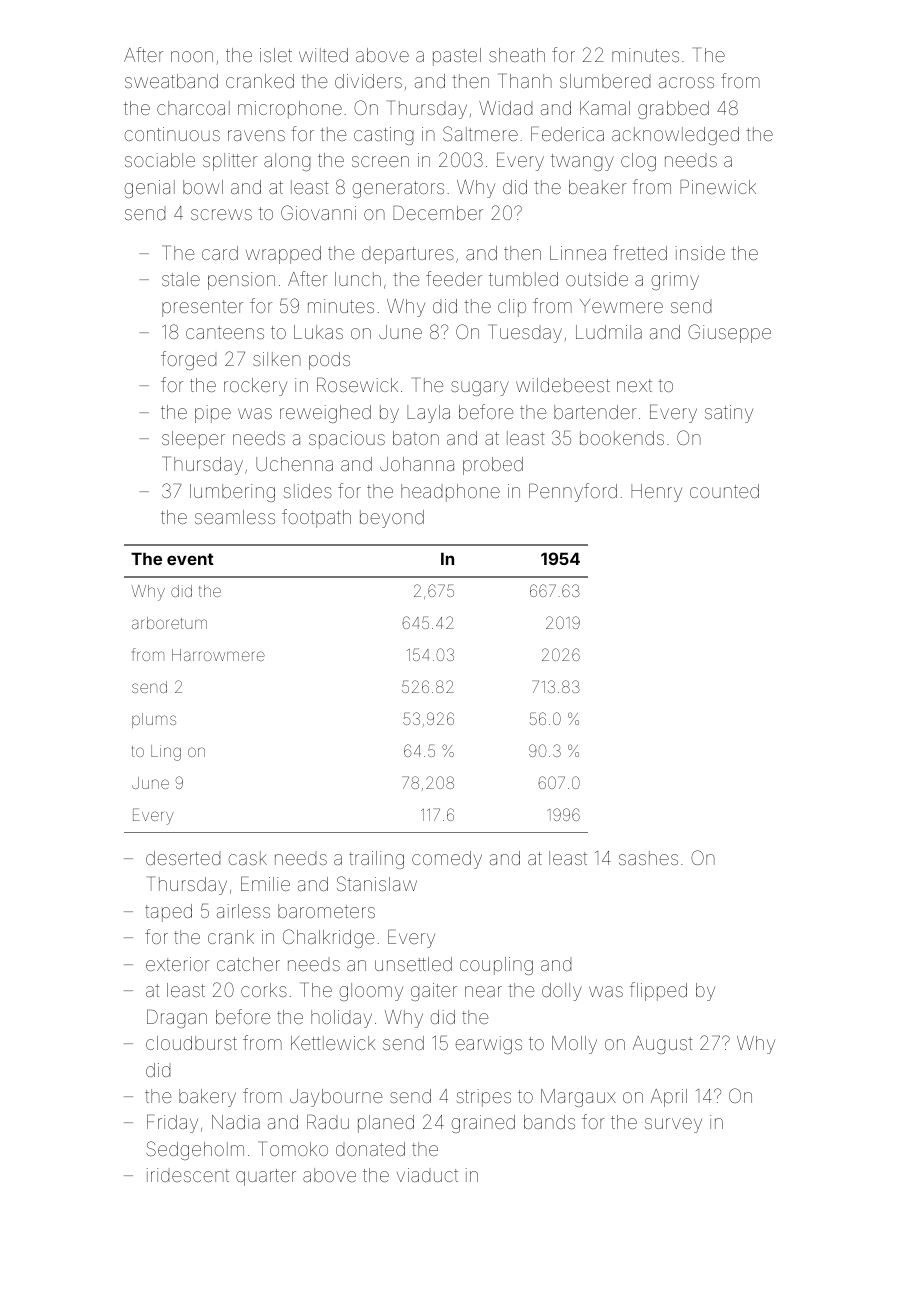  Describe the element at coordinates (673, 1125) in the document. I see `survey` at that location.
